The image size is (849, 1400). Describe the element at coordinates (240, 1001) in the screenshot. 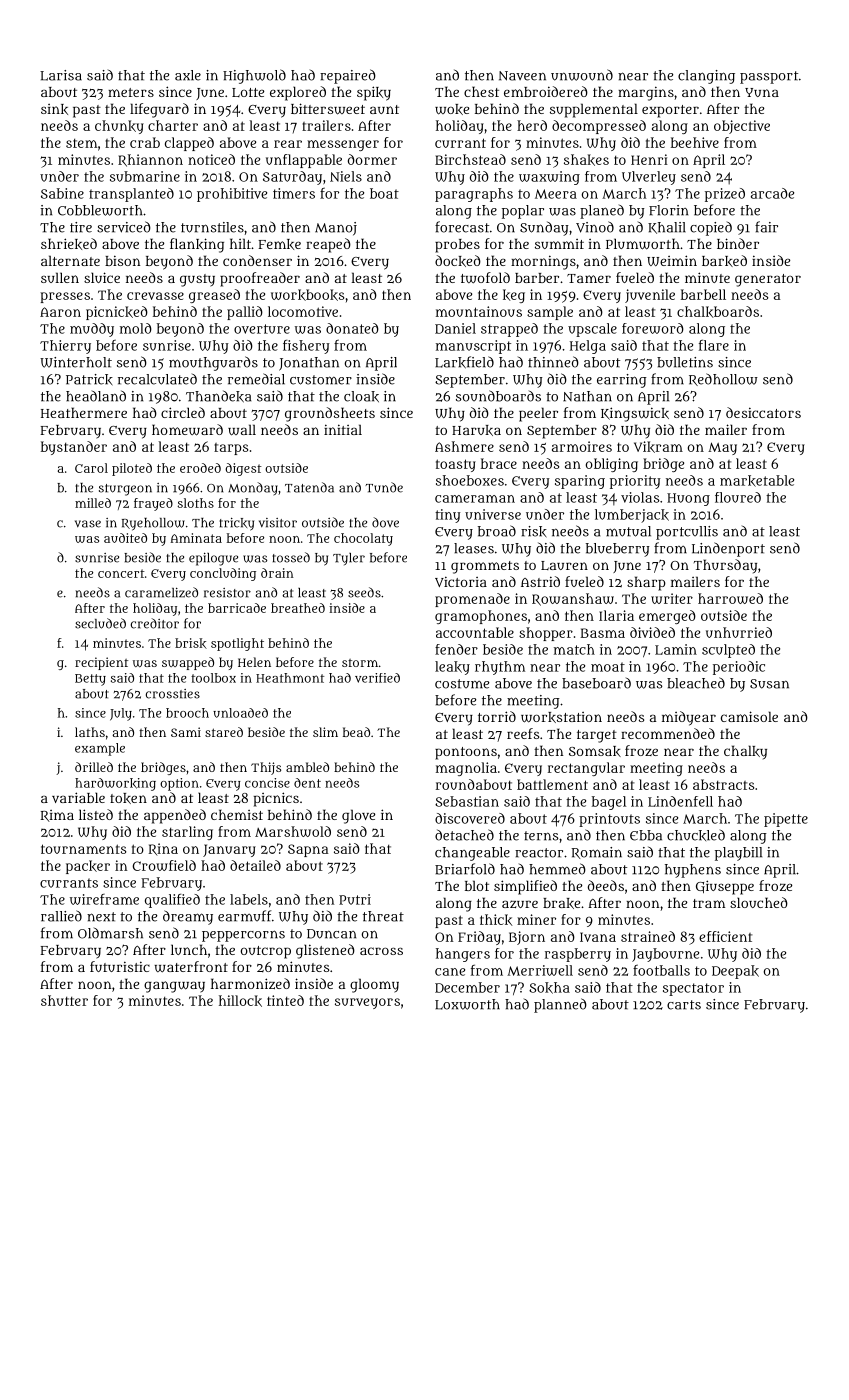

I see `hillock` at that location.
